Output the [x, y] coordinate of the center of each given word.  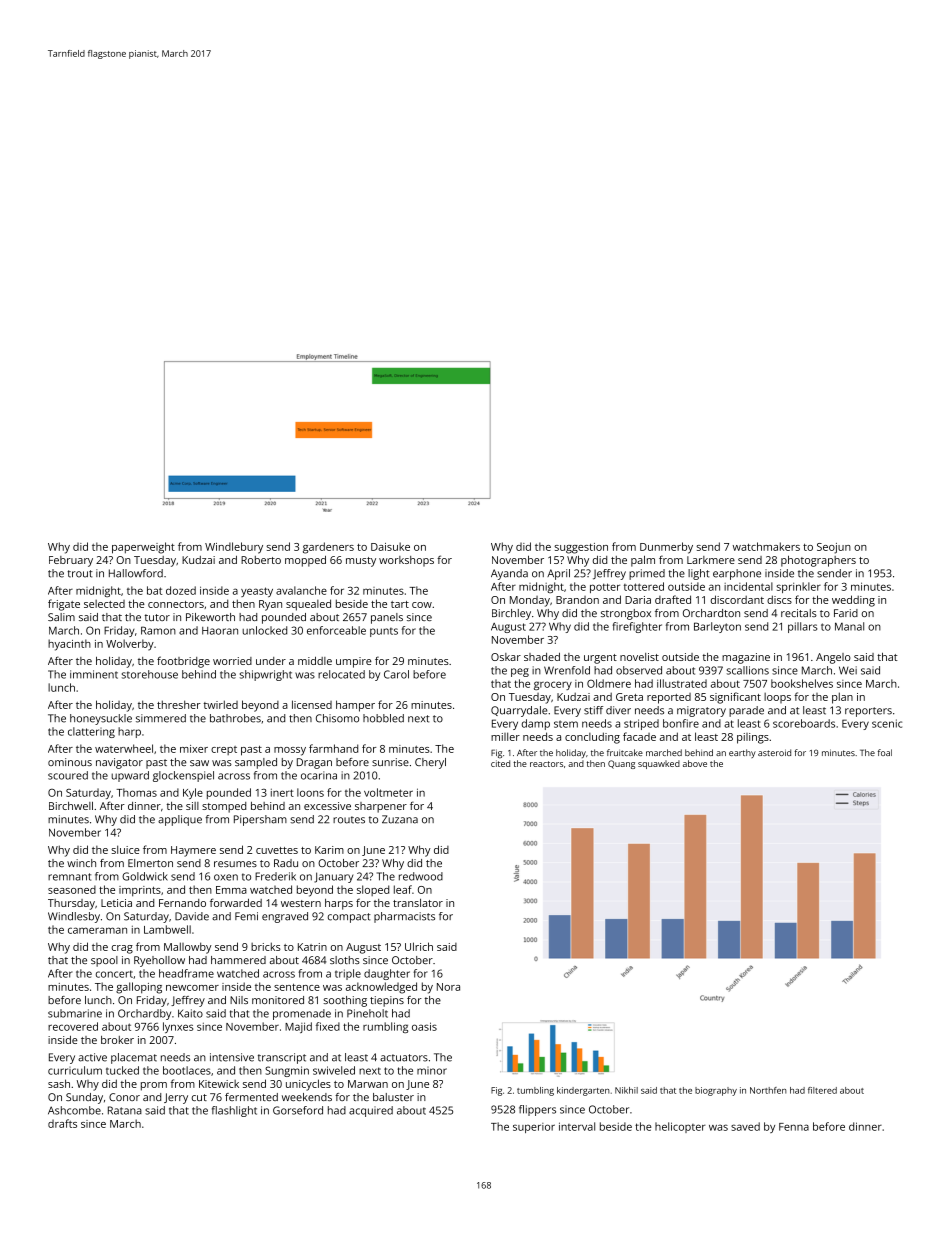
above [695, 763]
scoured [68, 775]
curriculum [75, 1070]
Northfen [768, 1090]
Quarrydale [519, 711]
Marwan [368, 1084]
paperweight [143, 548]
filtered [822, 1090]
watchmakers [766, 546]
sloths [345, 960]
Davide [192, 916]
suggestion [581, 548]
